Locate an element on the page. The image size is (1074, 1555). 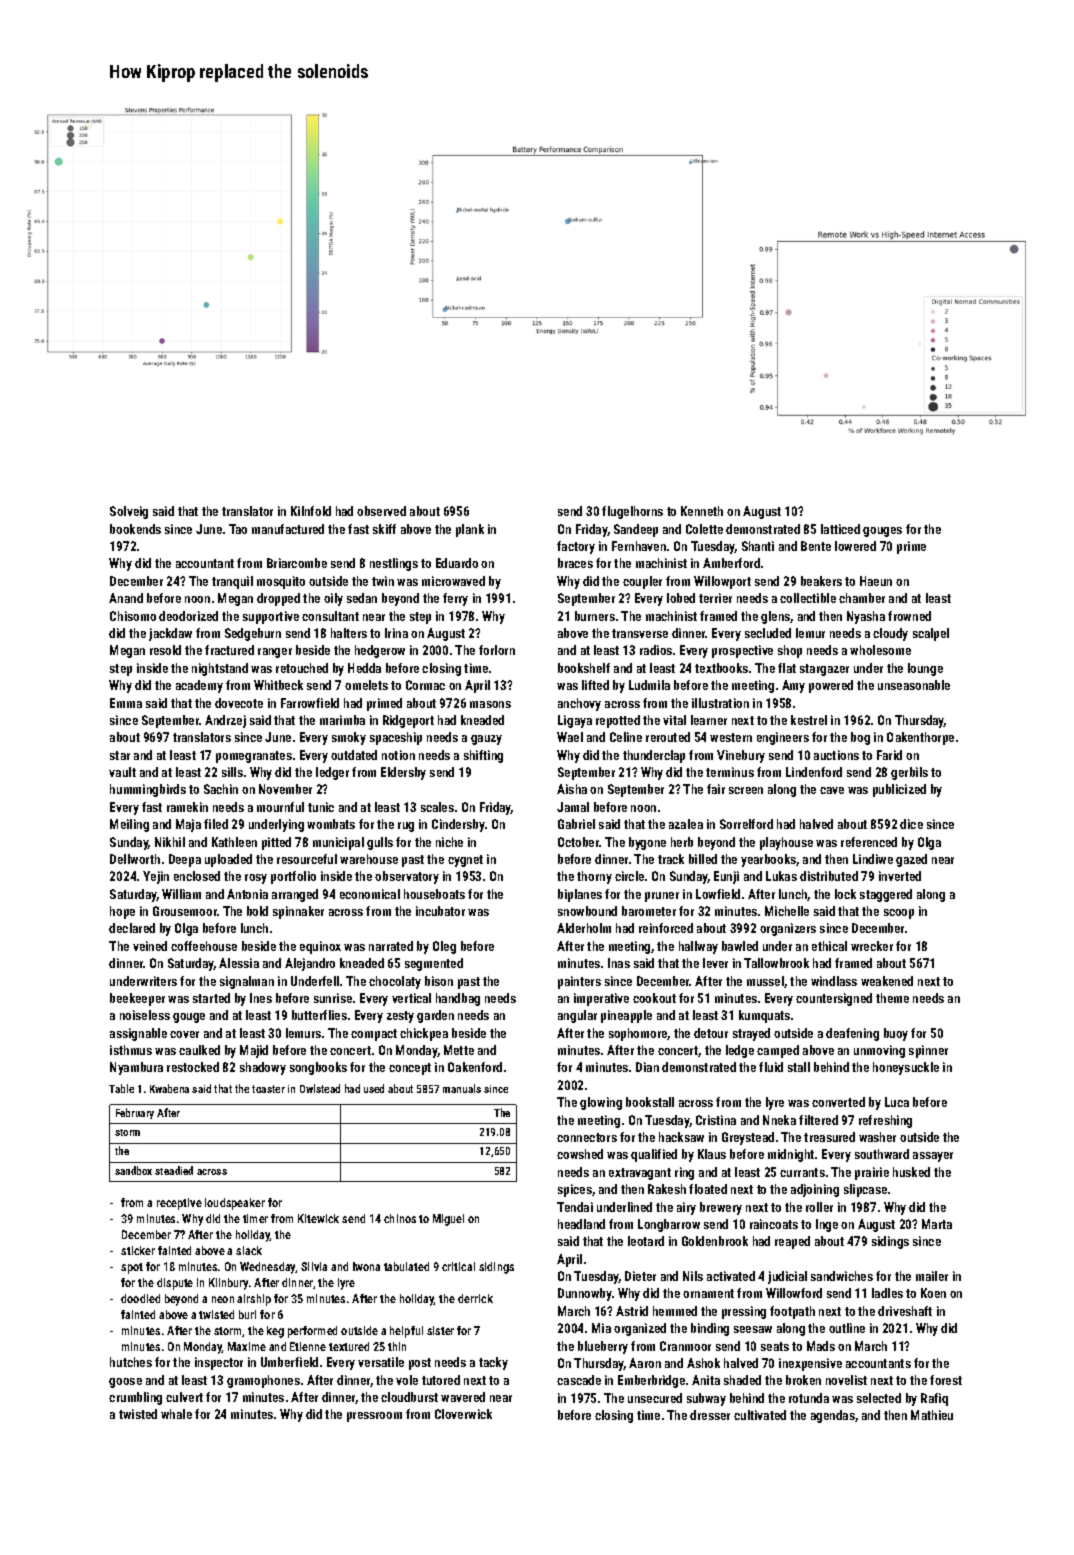
plank is located at coordinates (470, 530).
